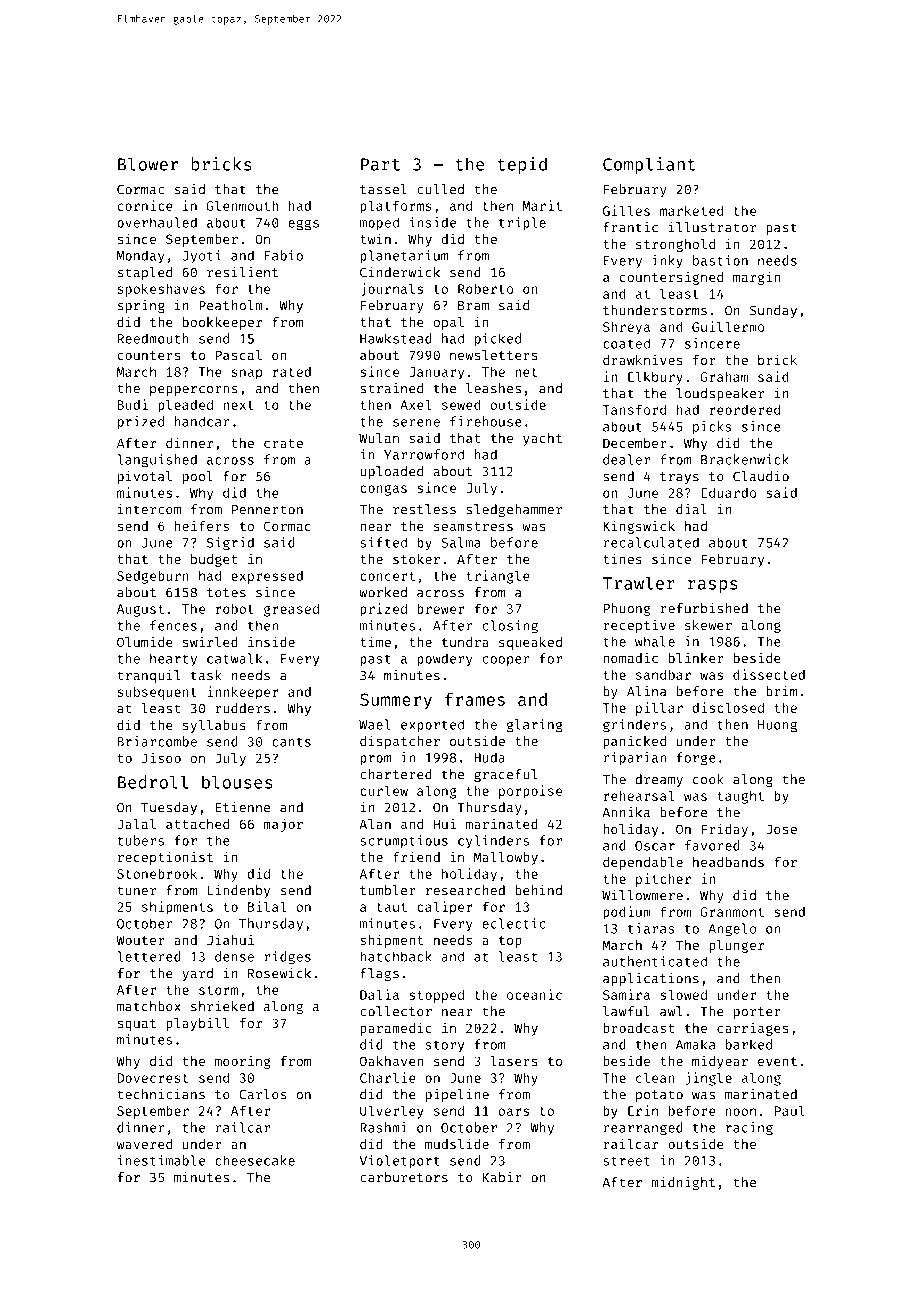  What do you see at coordinates (243, 1062) in the document?
I see `mooring` at bounding box center [243, 1062].
